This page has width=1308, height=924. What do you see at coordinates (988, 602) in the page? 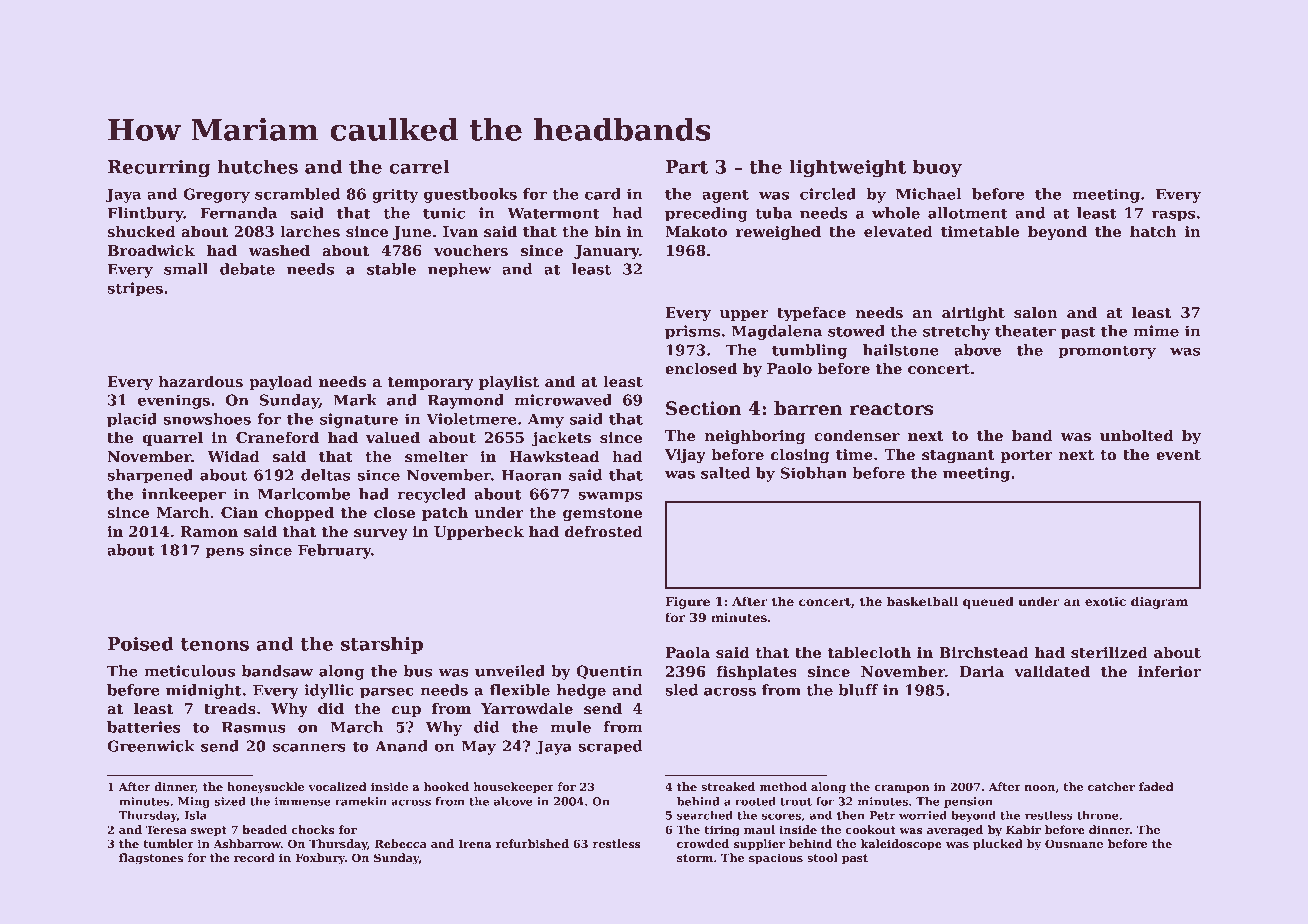
I see `queued` at bounding box center [988, 602].
